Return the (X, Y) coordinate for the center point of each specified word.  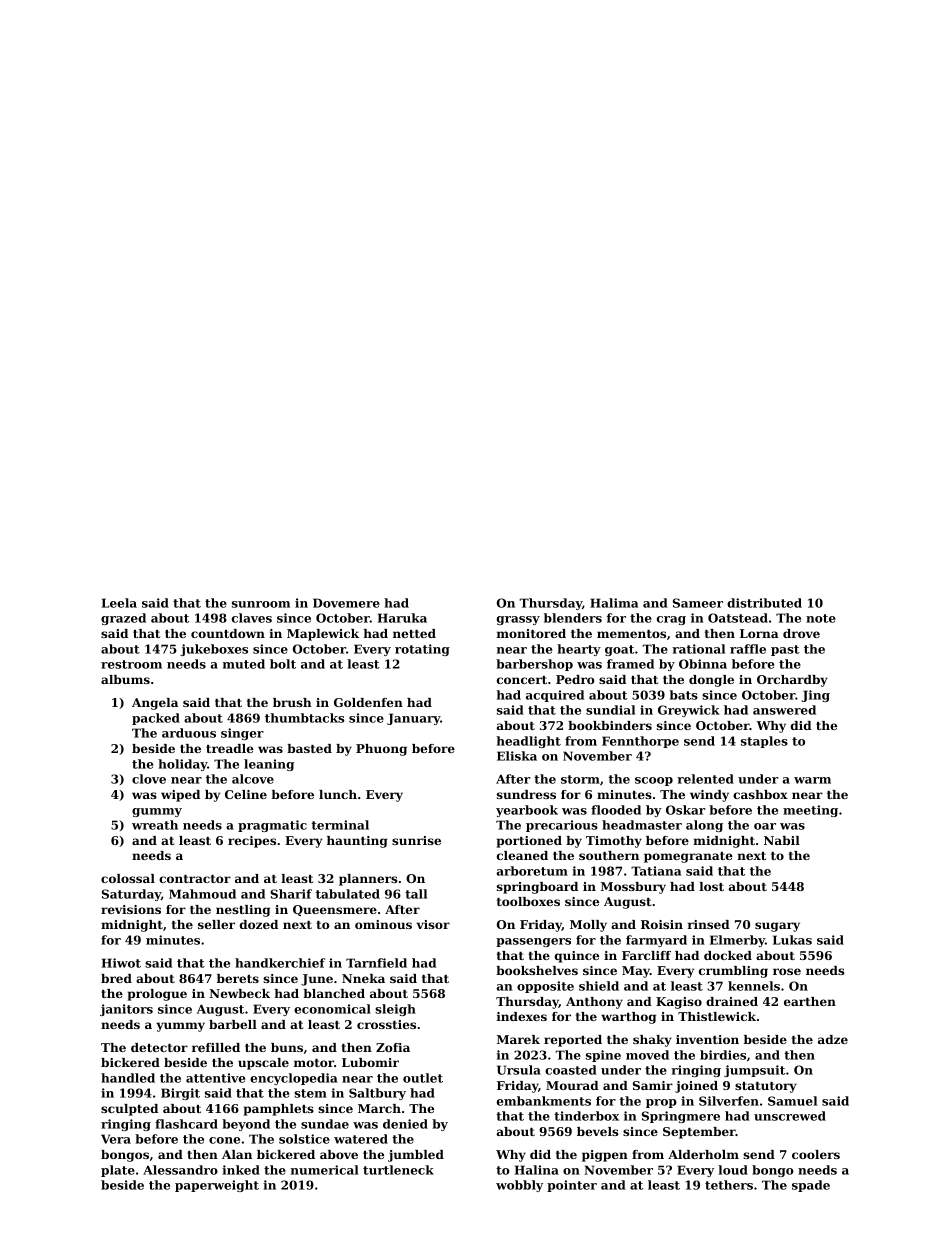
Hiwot (121, 963)
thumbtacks (305, 718)
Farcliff (646, 955)
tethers (729, 1185)
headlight (528, 742)
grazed (123, 619)
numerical (325, 1170)
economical (332, 1009)
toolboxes (528, 901)
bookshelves (537, 970)
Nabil (782, 840)
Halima (614, 603)
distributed (764, 603)
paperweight (217, 1186)
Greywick (689, 711)
